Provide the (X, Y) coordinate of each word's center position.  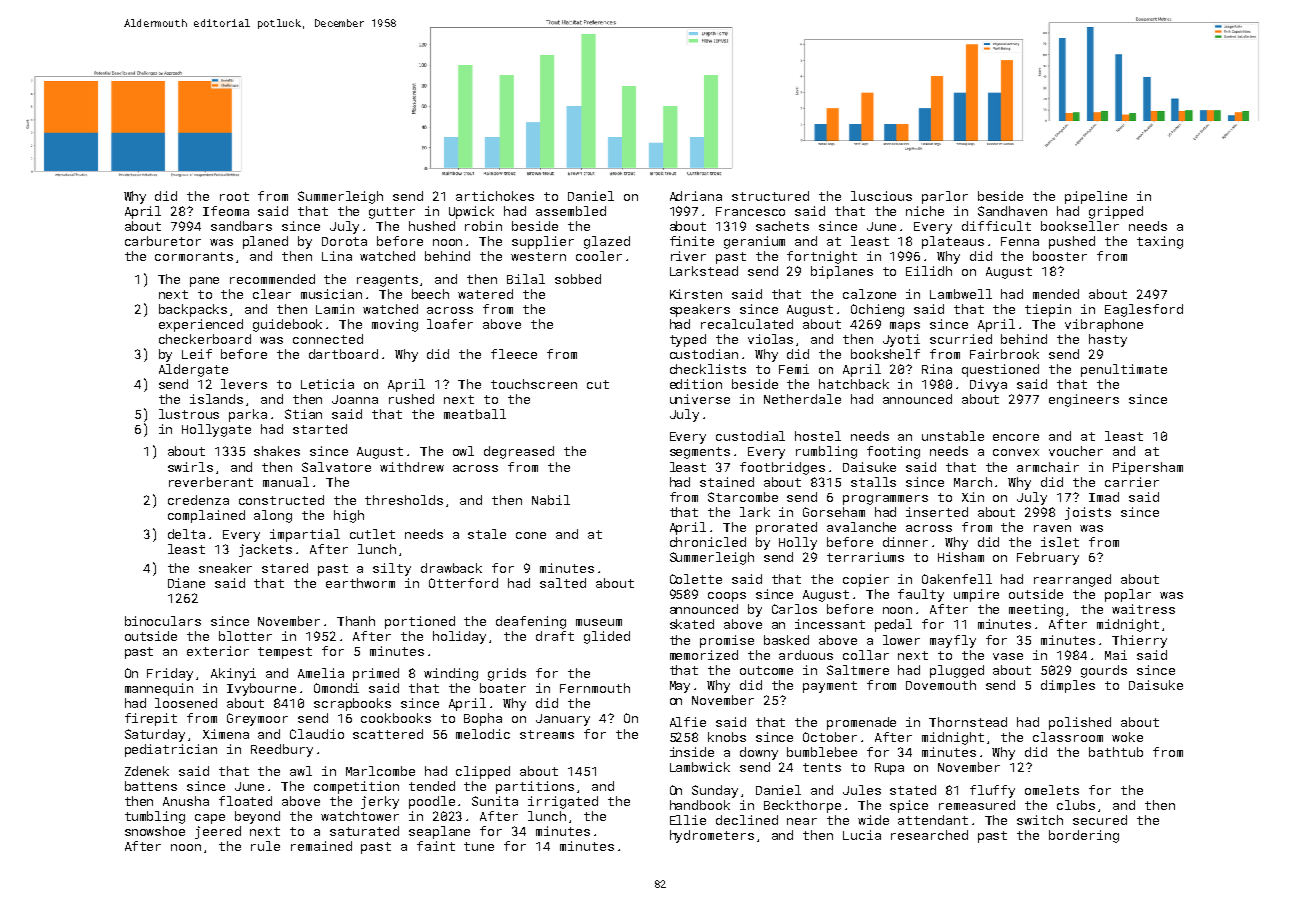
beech (430, 294)
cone (531, 535)
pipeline (1096, 197)
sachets (782, 226)
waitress (1143, 609)
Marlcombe (380, 771)
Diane (186, 583)
